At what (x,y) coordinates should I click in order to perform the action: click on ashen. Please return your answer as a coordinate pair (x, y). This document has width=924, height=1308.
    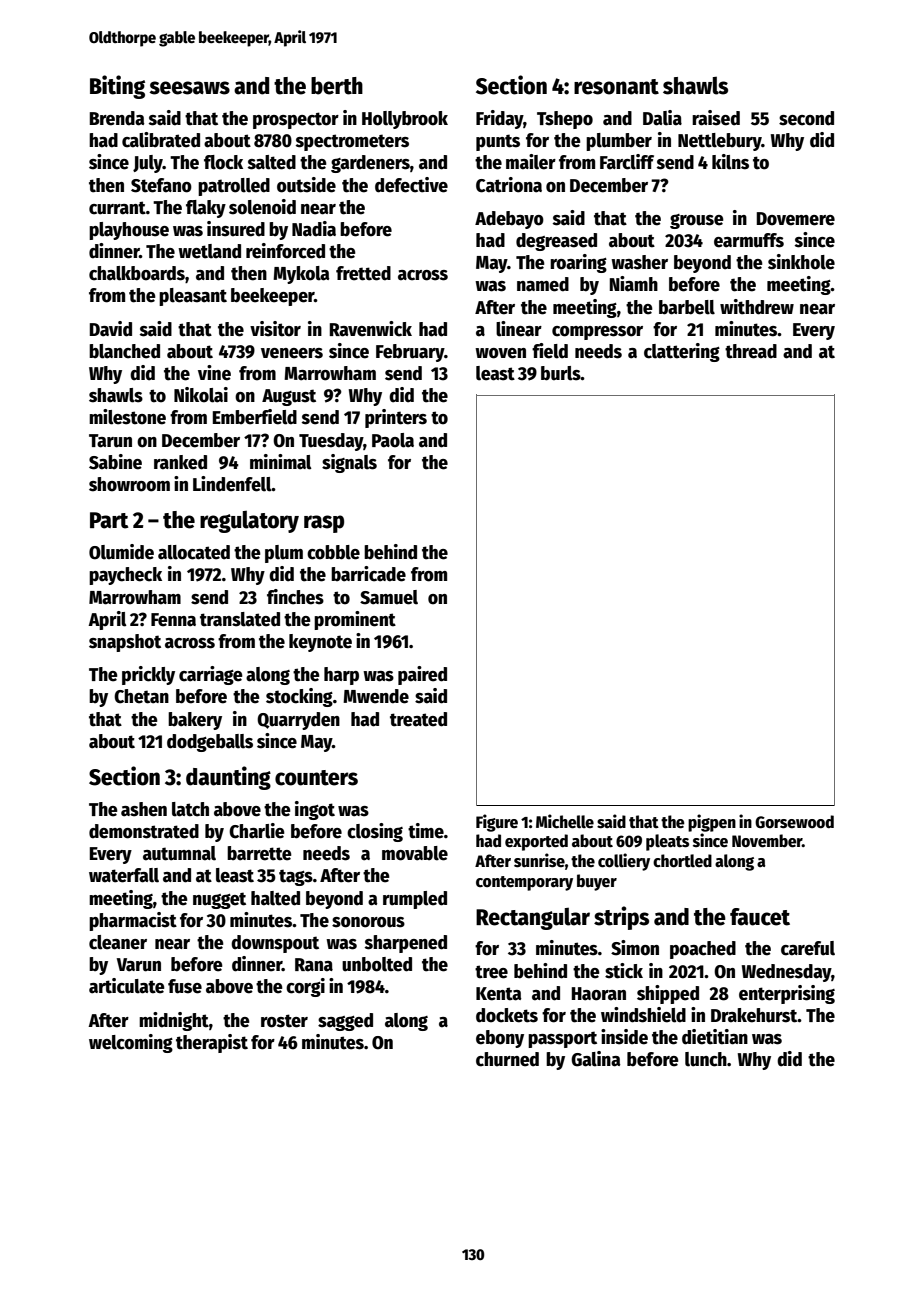
    Looking at the image, I should click on (144, 809).
